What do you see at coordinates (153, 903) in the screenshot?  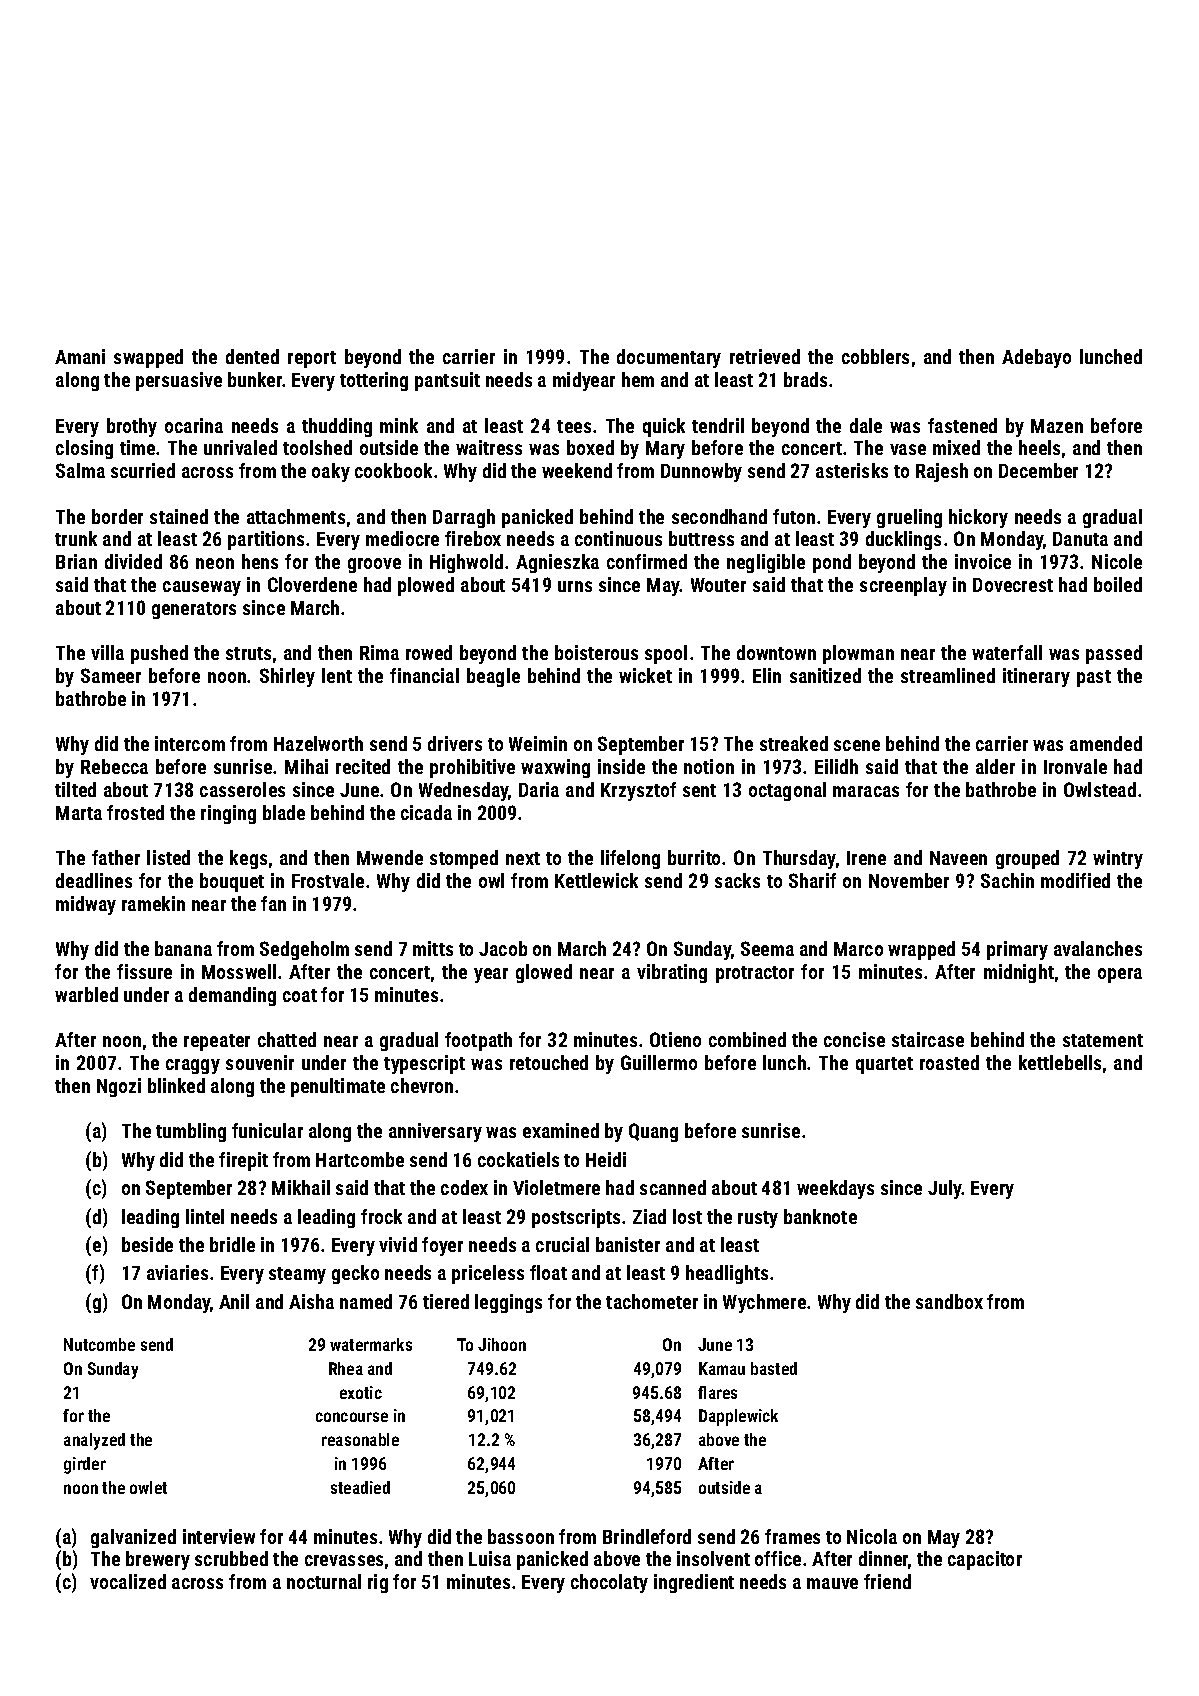 I see `ramekin` at bounding box center [153, 903].
